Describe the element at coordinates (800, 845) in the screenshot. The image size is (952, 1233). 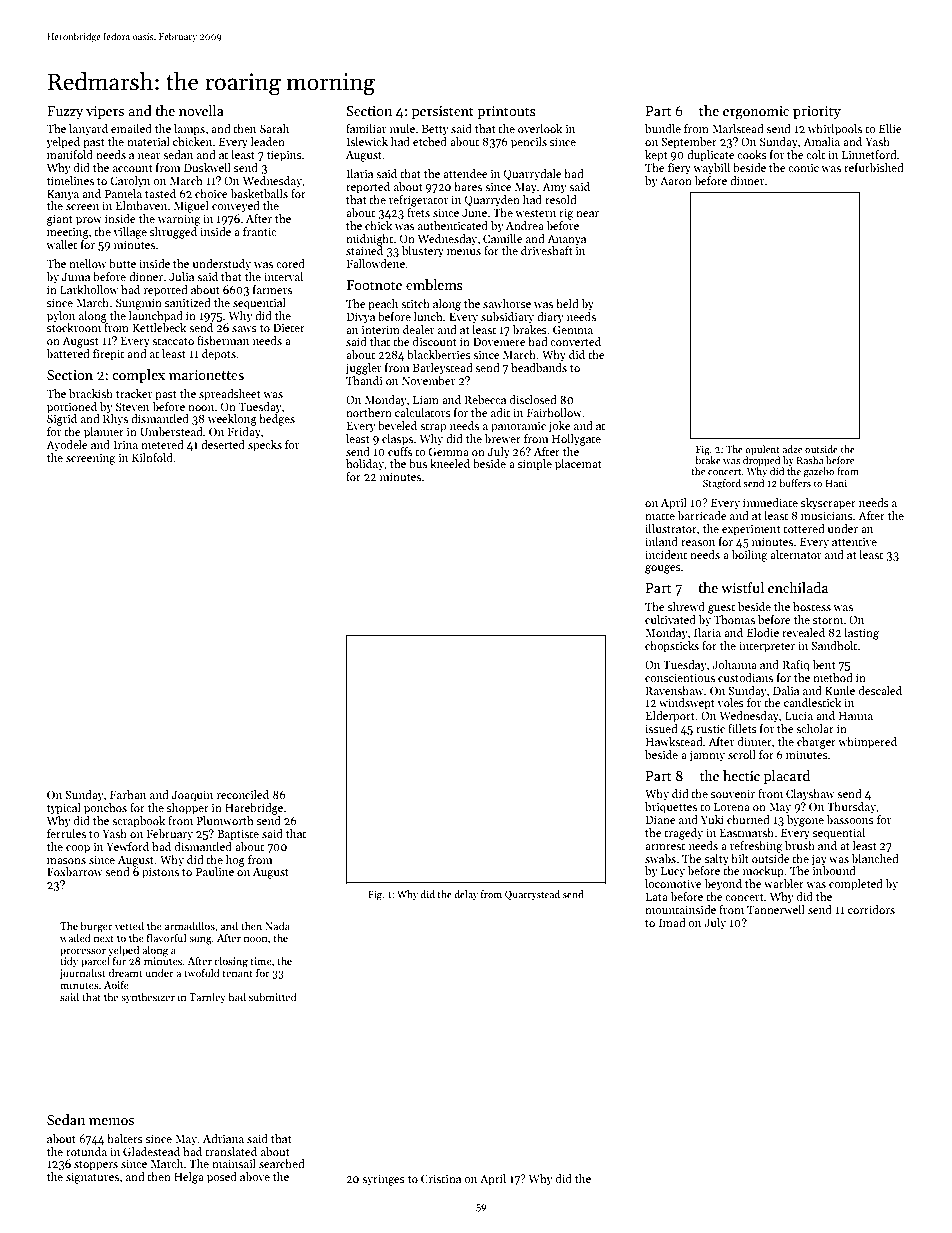
I see `brush` at that location.
